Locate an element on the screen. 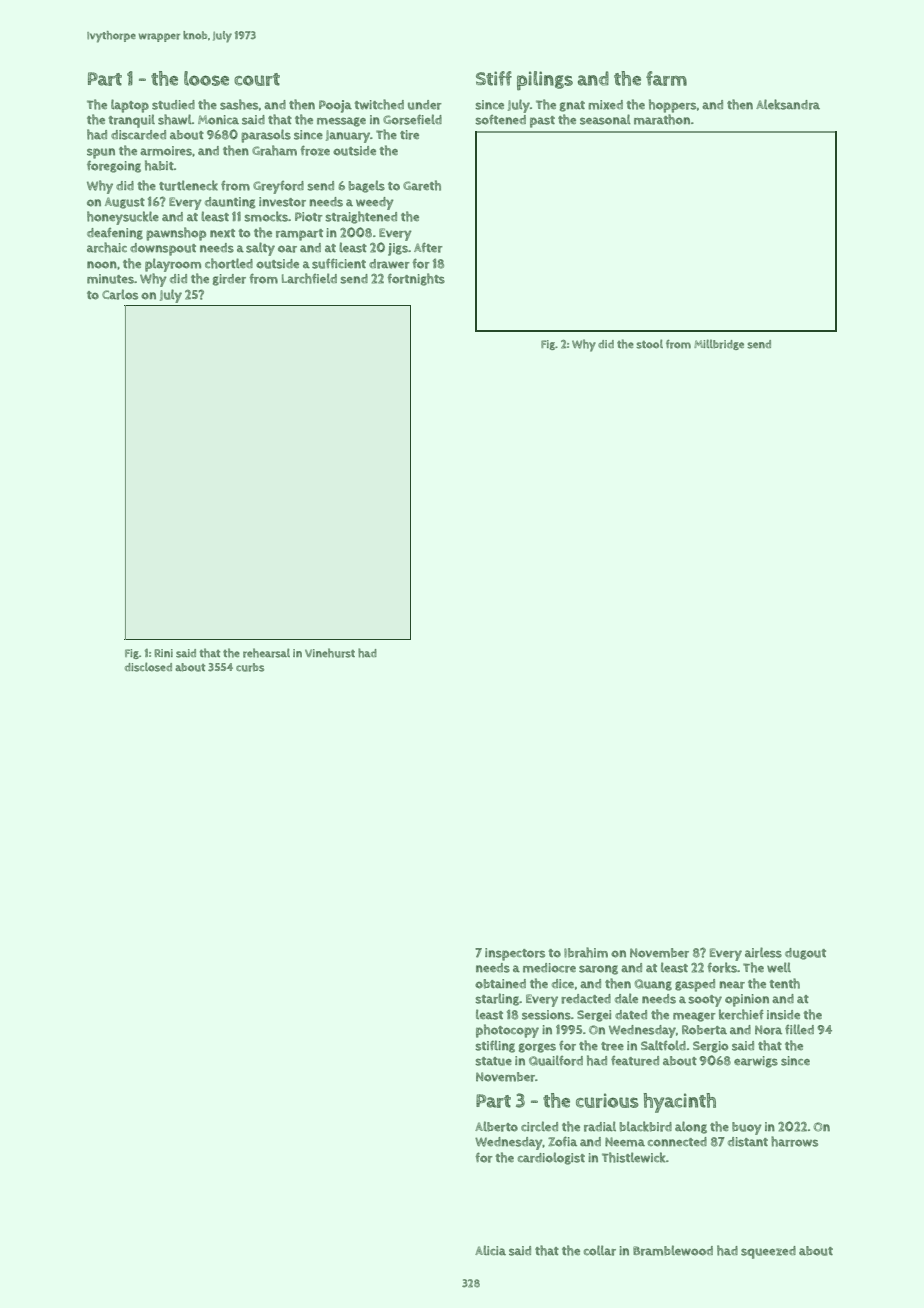 Image resolution: width=924 pixels, height=1308 pixels. airless is located at coordinates (763, 952).
